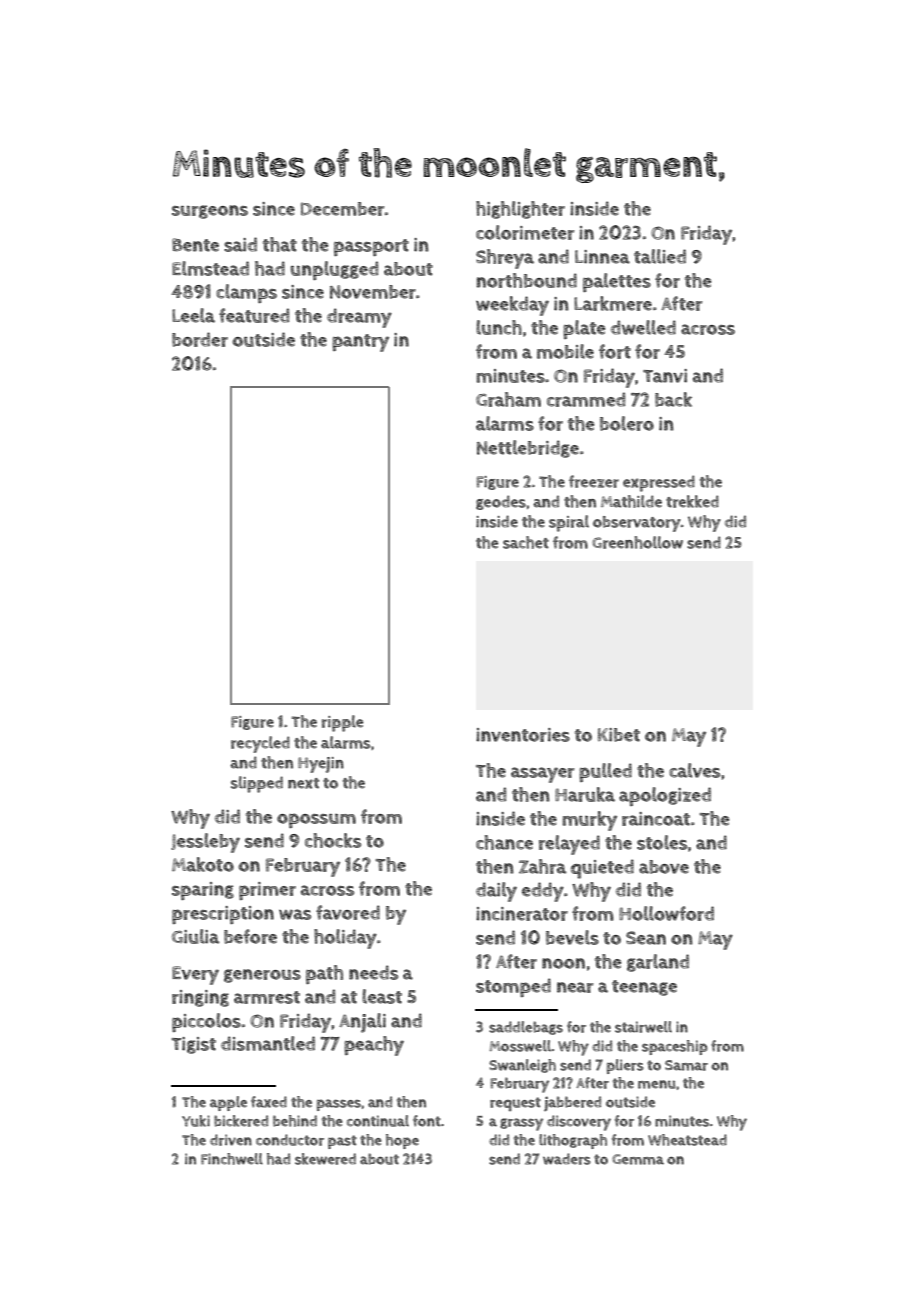 This image has width=924, height=1311. Describe the element at coordinates (575, 987) in the image. I see `near` at that location.
